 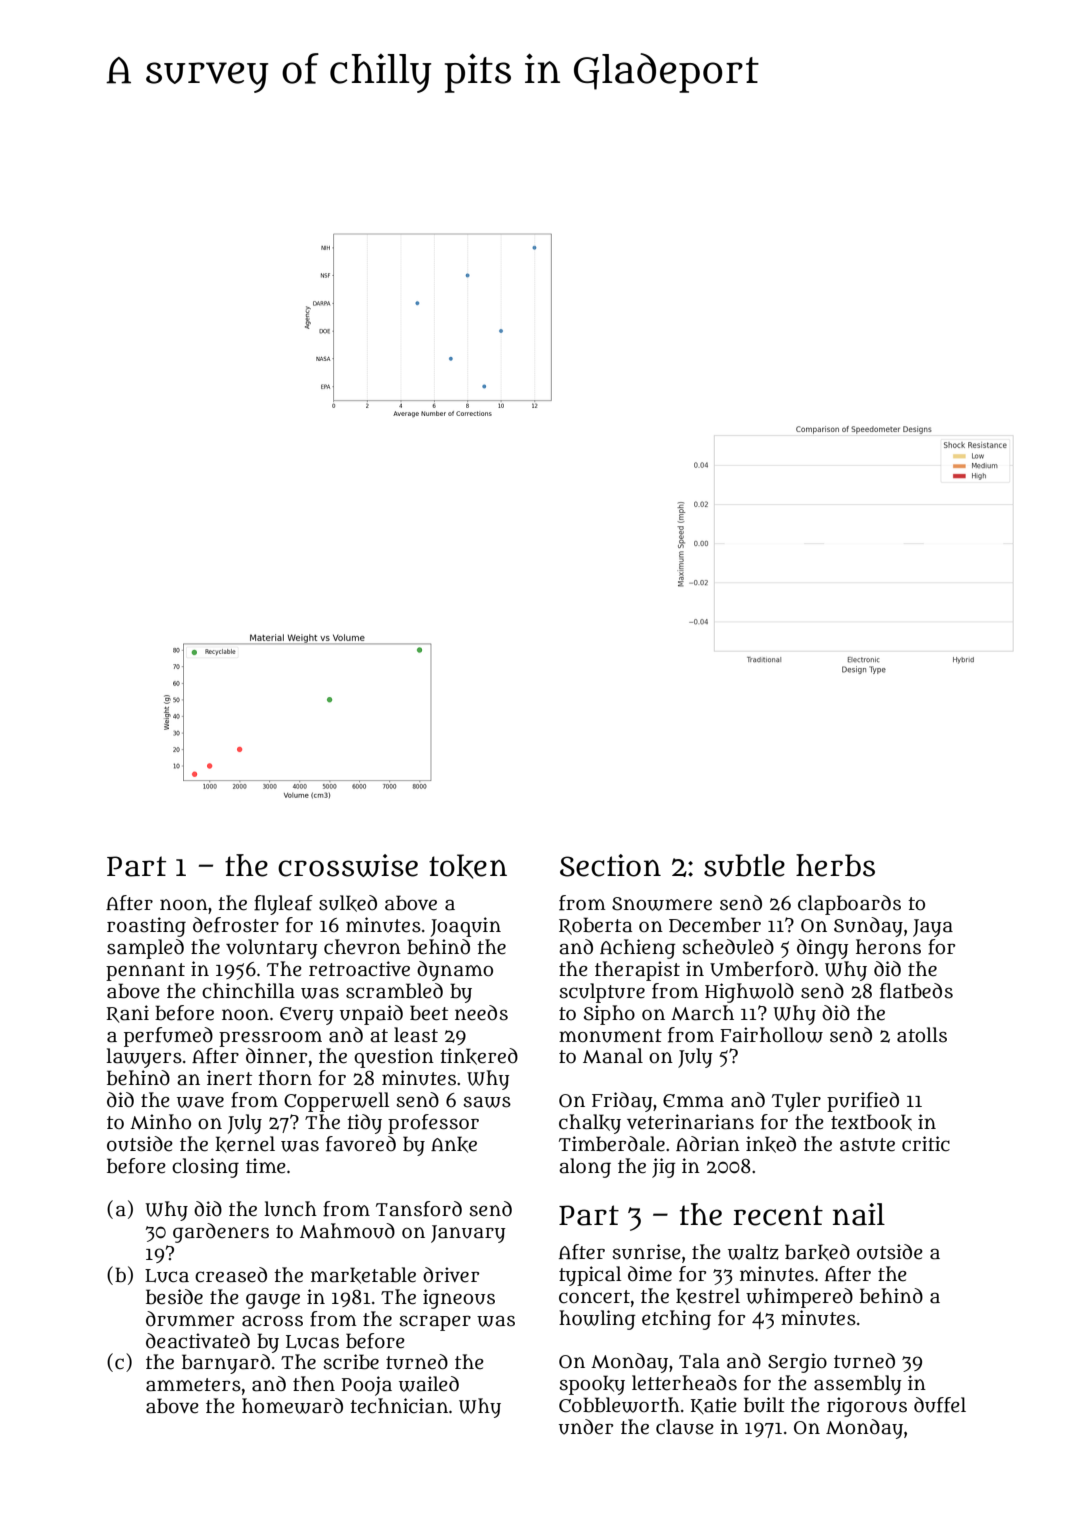 I want to click on flyleaf, so click(x=283, y=905).
